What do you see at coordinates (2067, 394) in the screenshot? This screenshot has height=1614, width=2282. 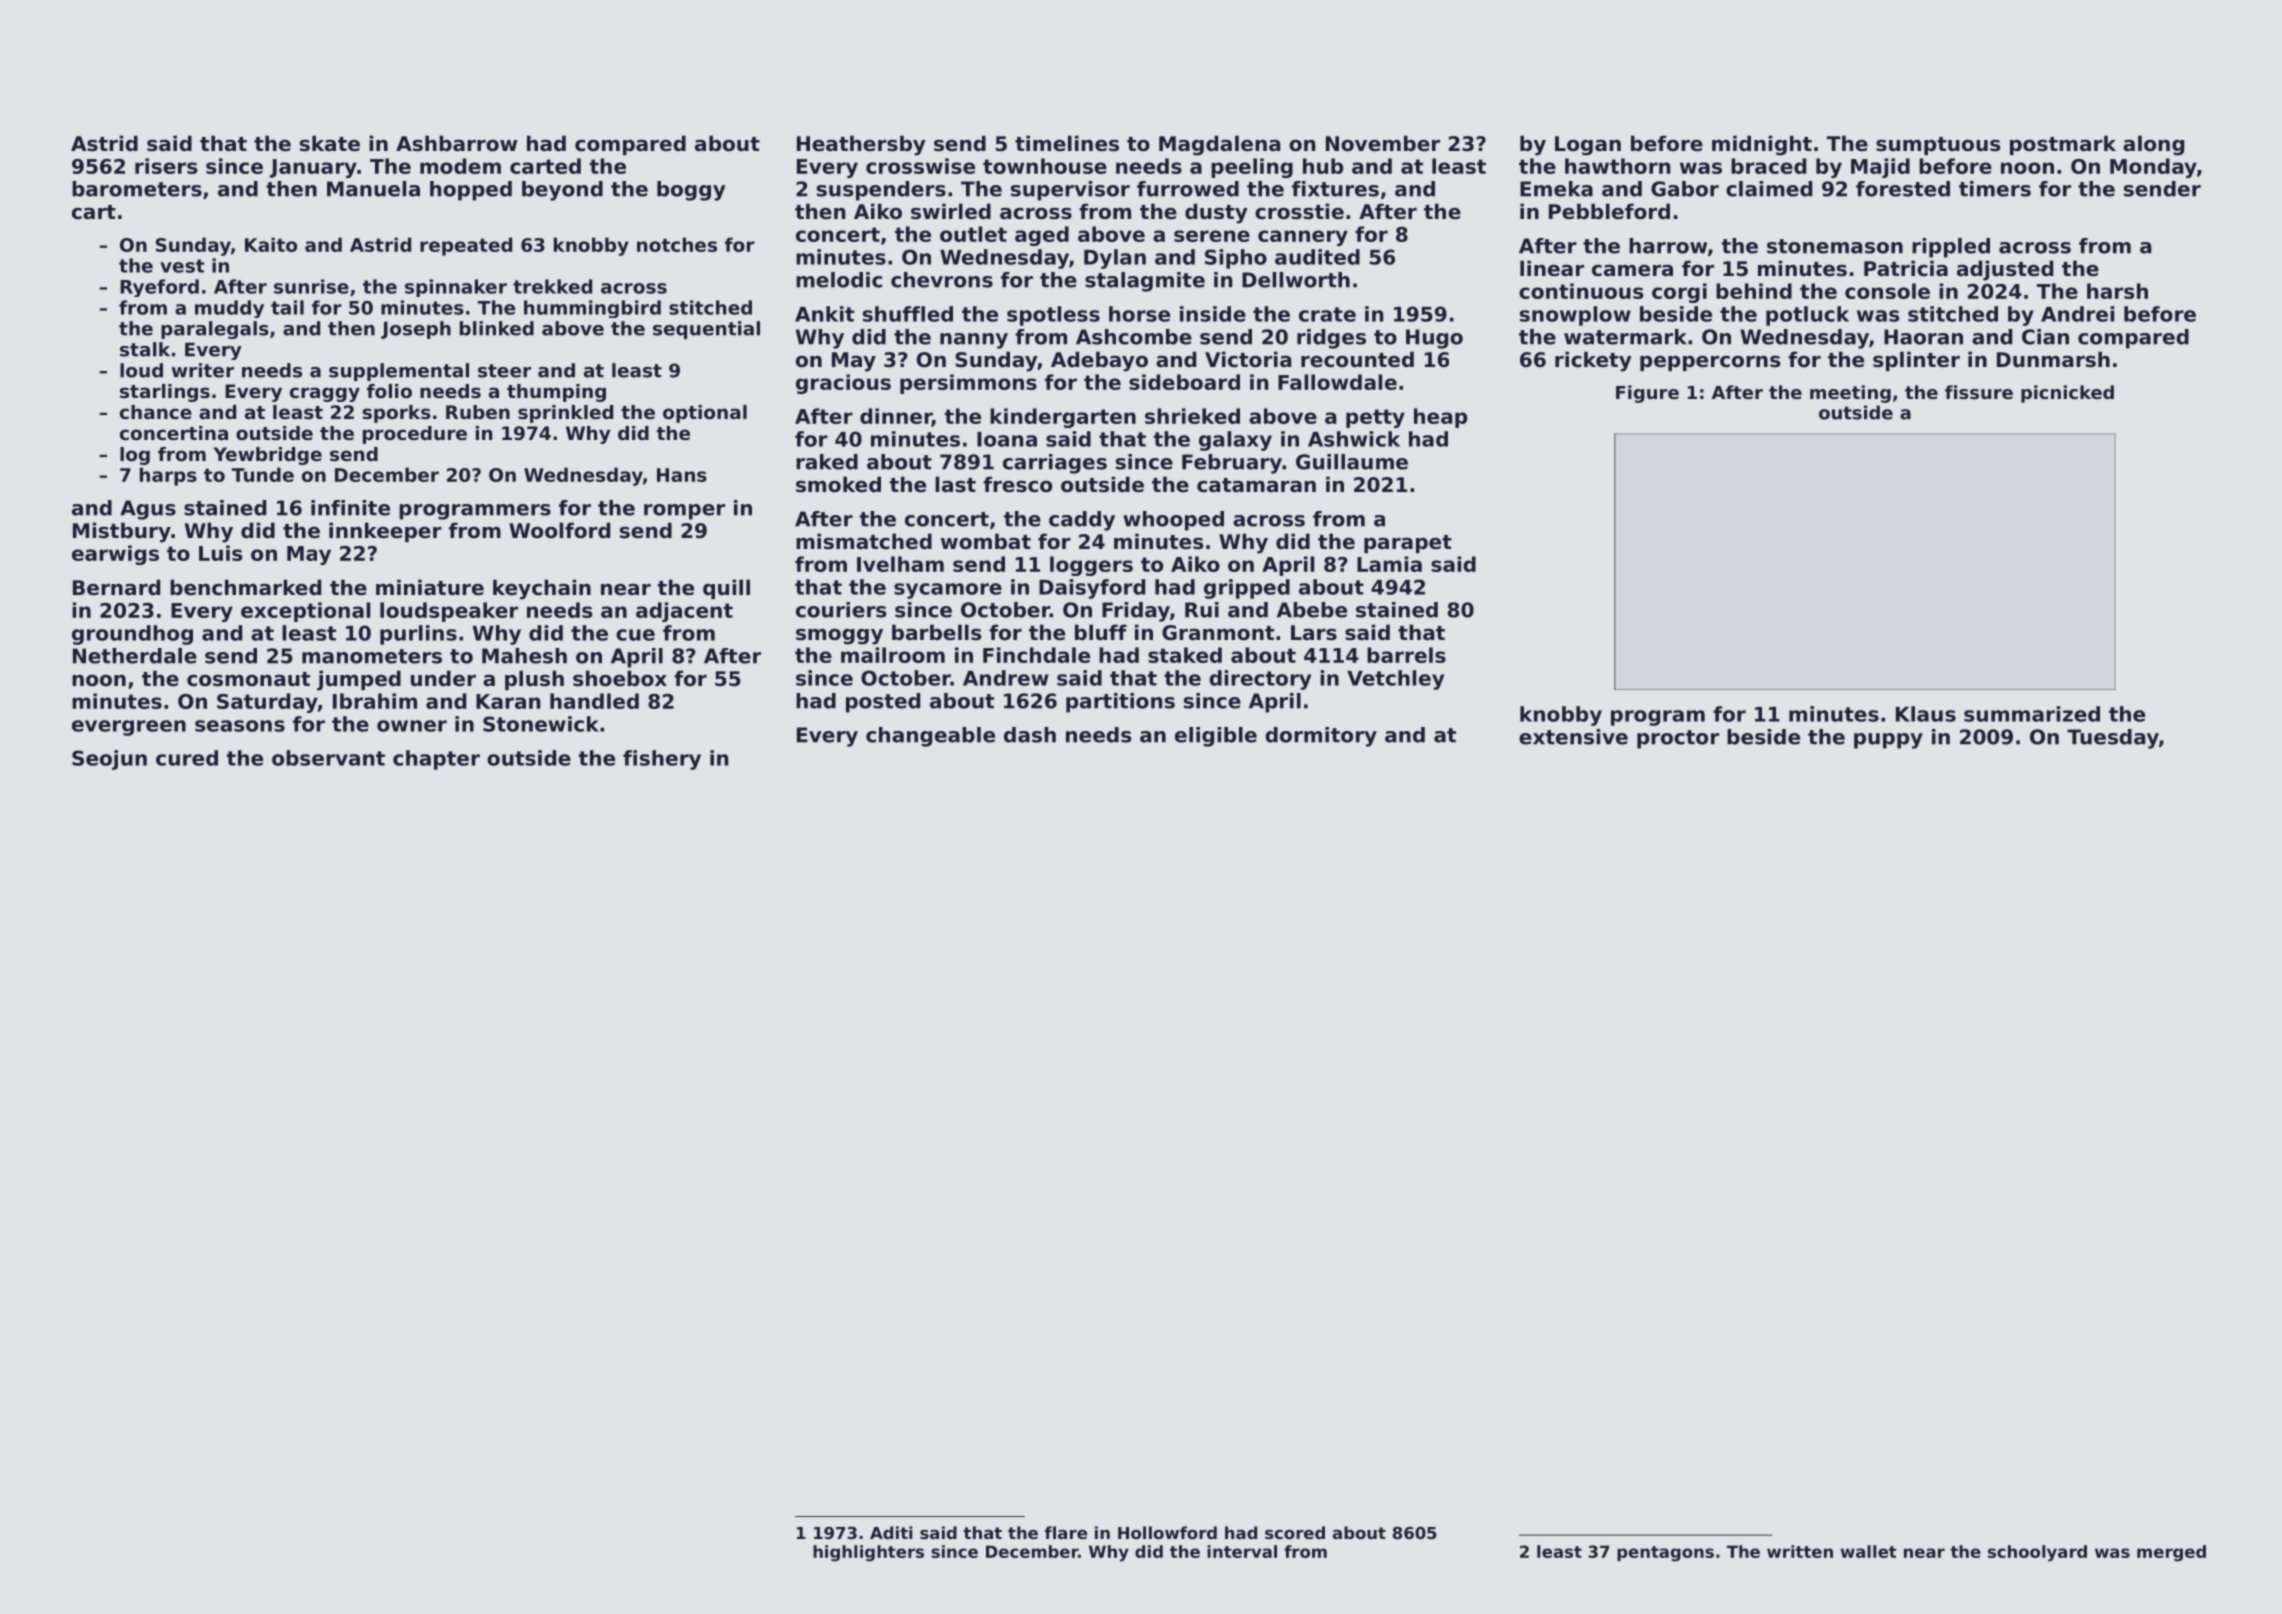 I see `picnicked` at bounding box center [2067, 394].
